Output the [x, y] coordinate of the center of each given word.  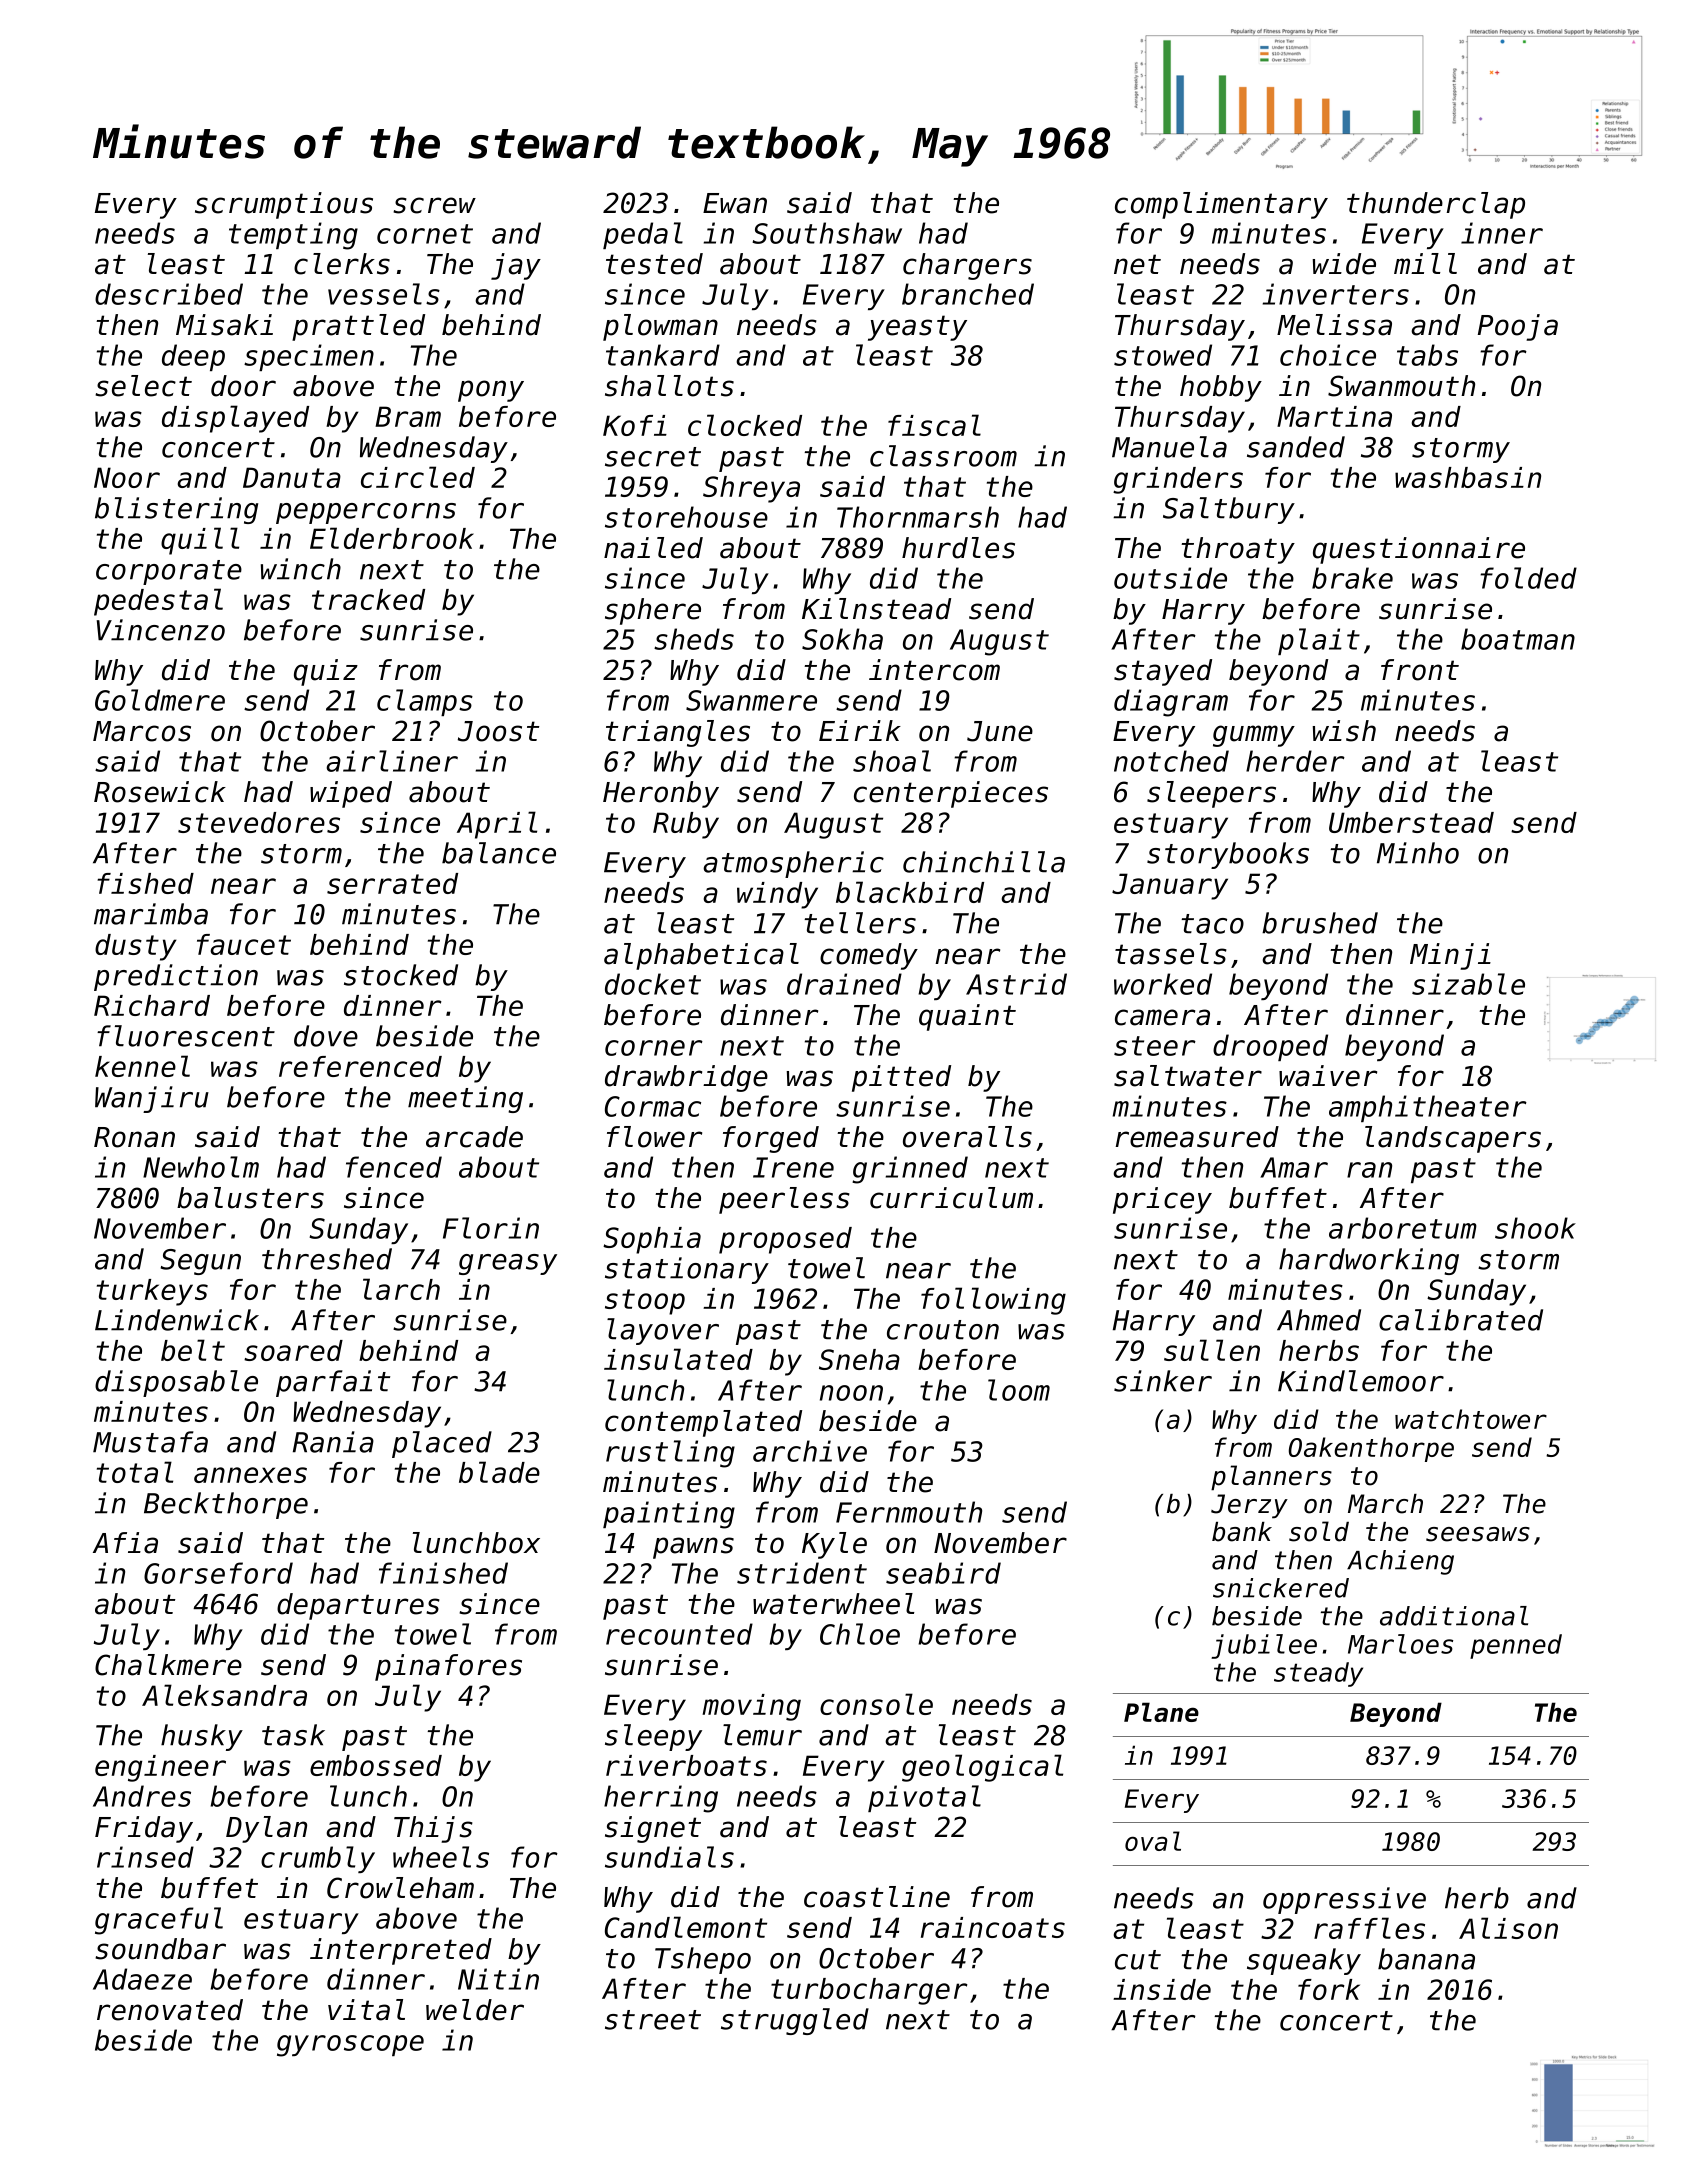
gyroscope [350, 2046]
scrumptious [284, 205]
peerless [784, 1200]
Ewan [735, 203]
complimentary [1221, 205]
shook [1535, 1228]
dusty [135, 947]
